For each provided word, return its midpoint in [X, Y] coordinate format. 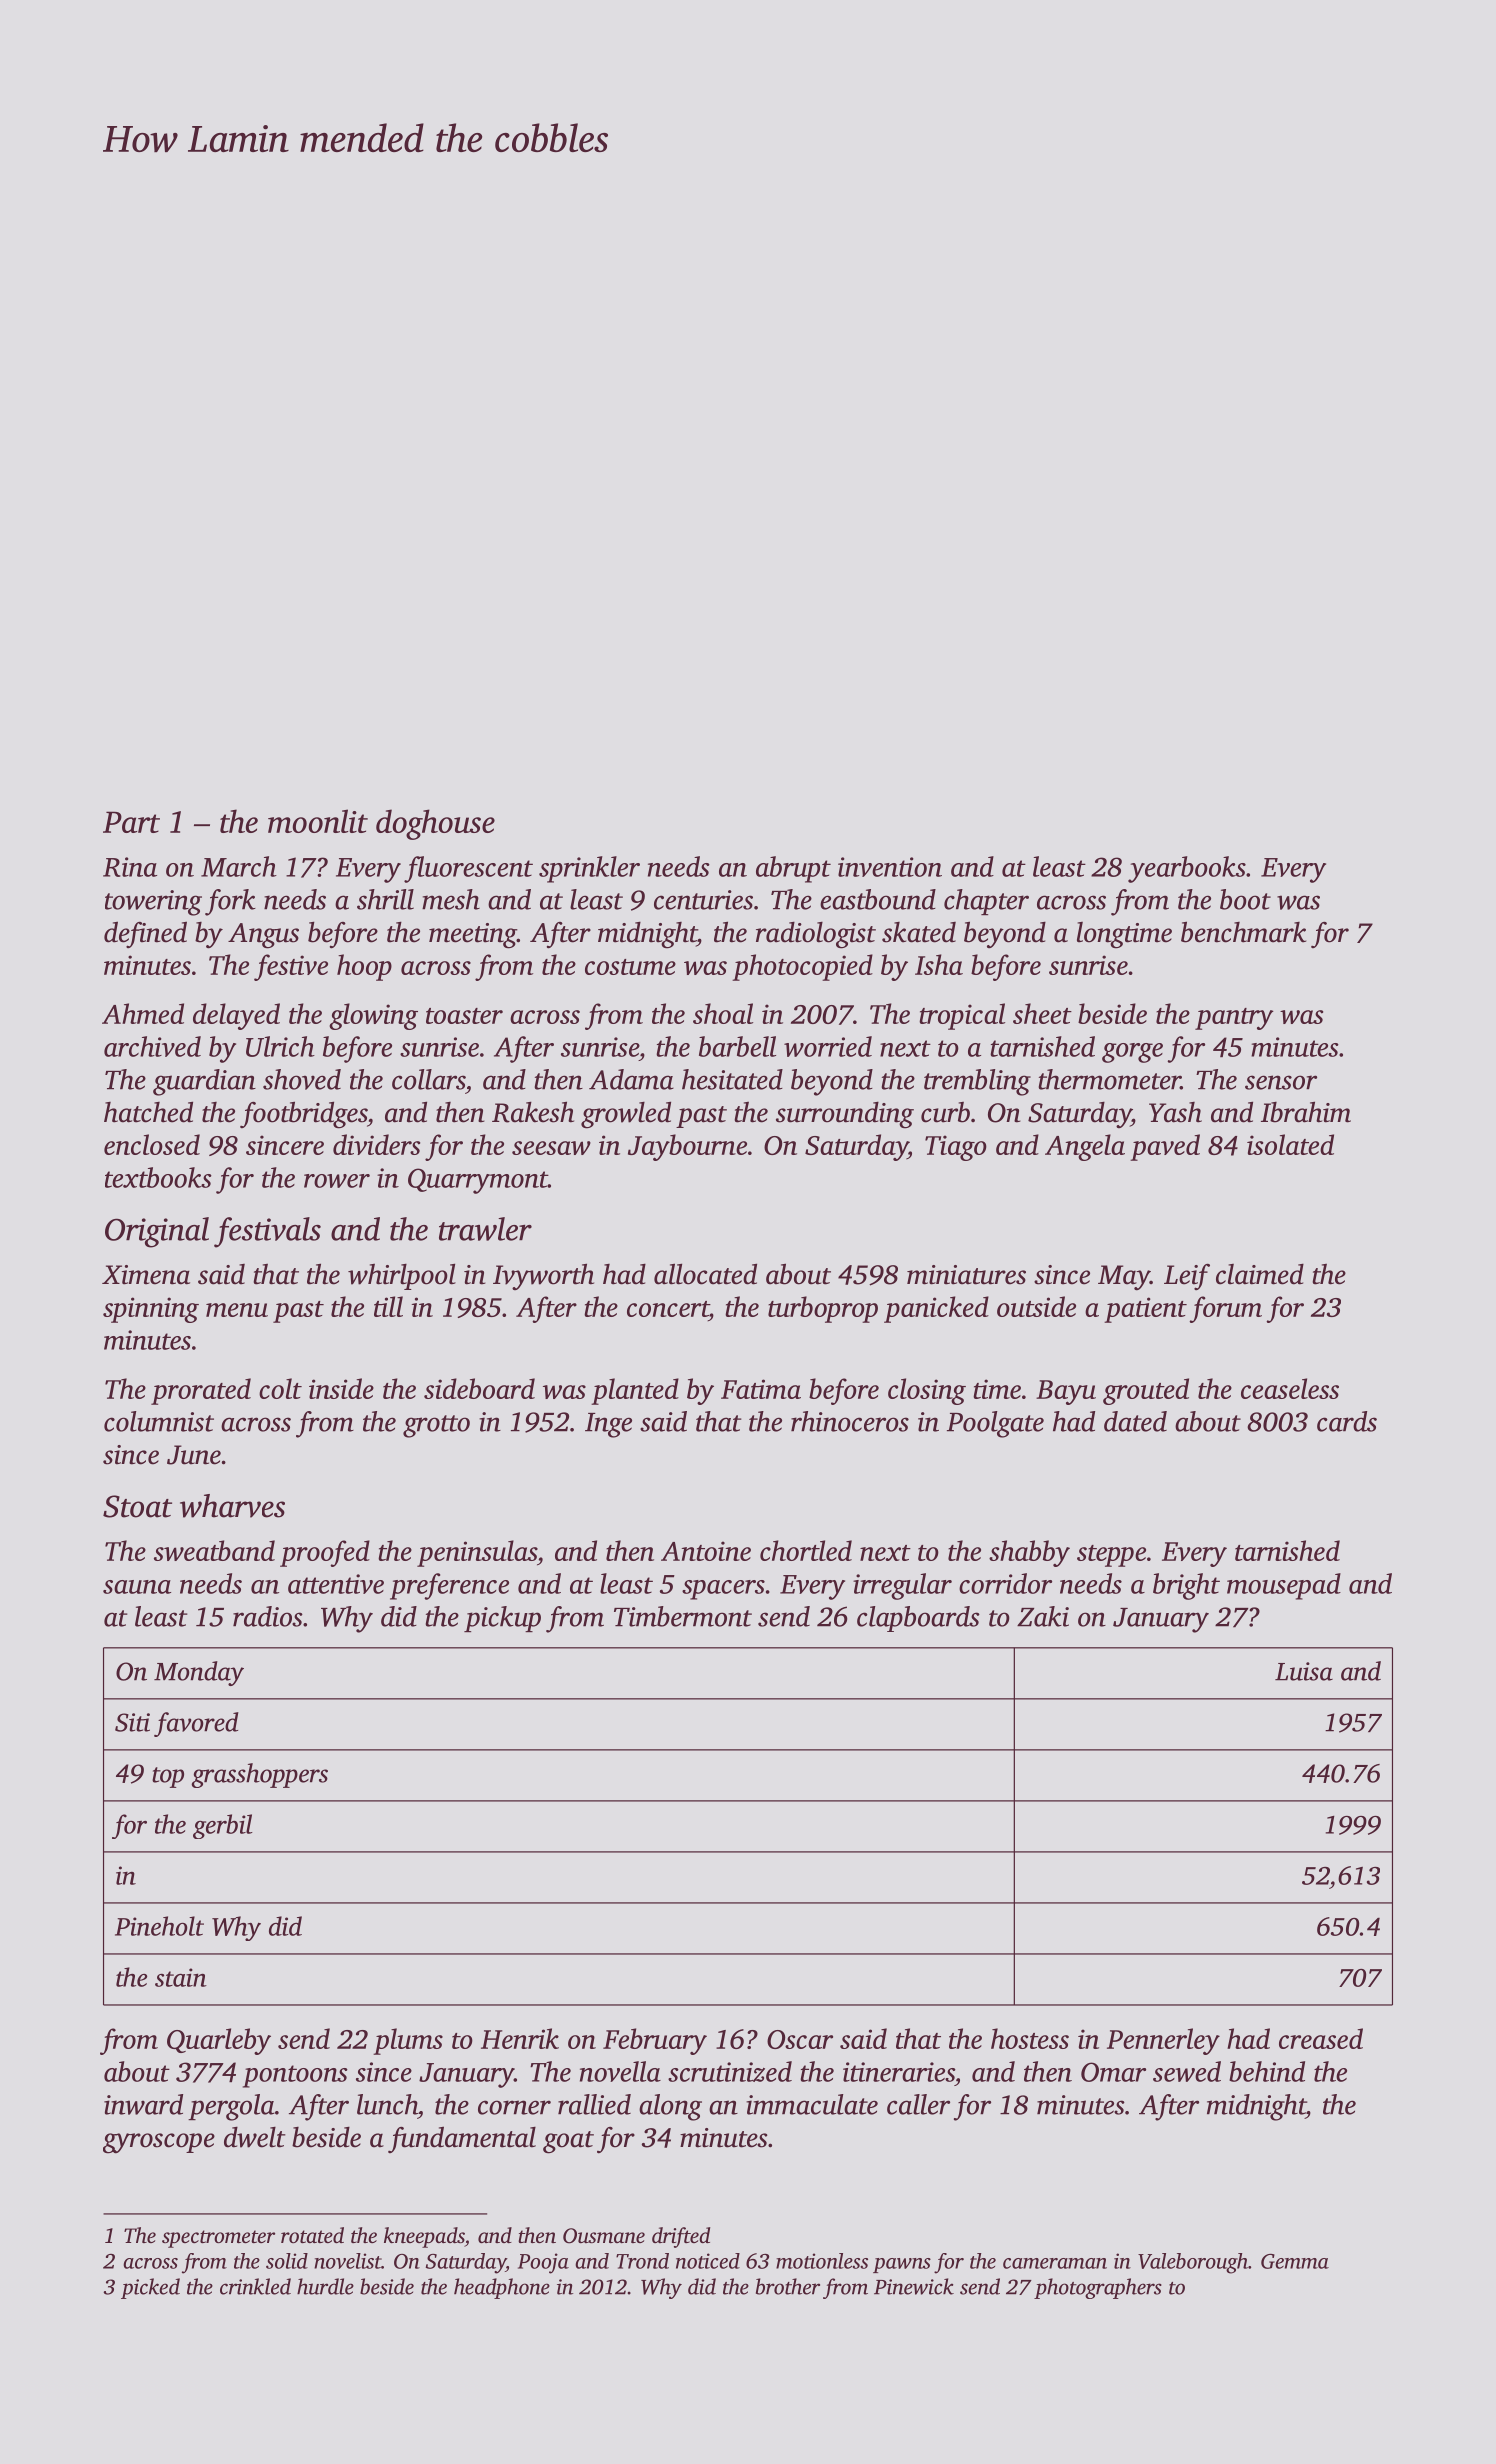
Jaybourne [687, 1147]
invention [890, 867]
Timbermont [683, 1616]
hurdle [325, 2286]
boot [1245, 899]
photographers [1098, 2288]
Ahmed [143, 1013]
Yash [1175, 1112]
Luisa [1304, 1671]
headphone [502, 2288]
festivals [267, 1232]
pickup [502, 1619]
